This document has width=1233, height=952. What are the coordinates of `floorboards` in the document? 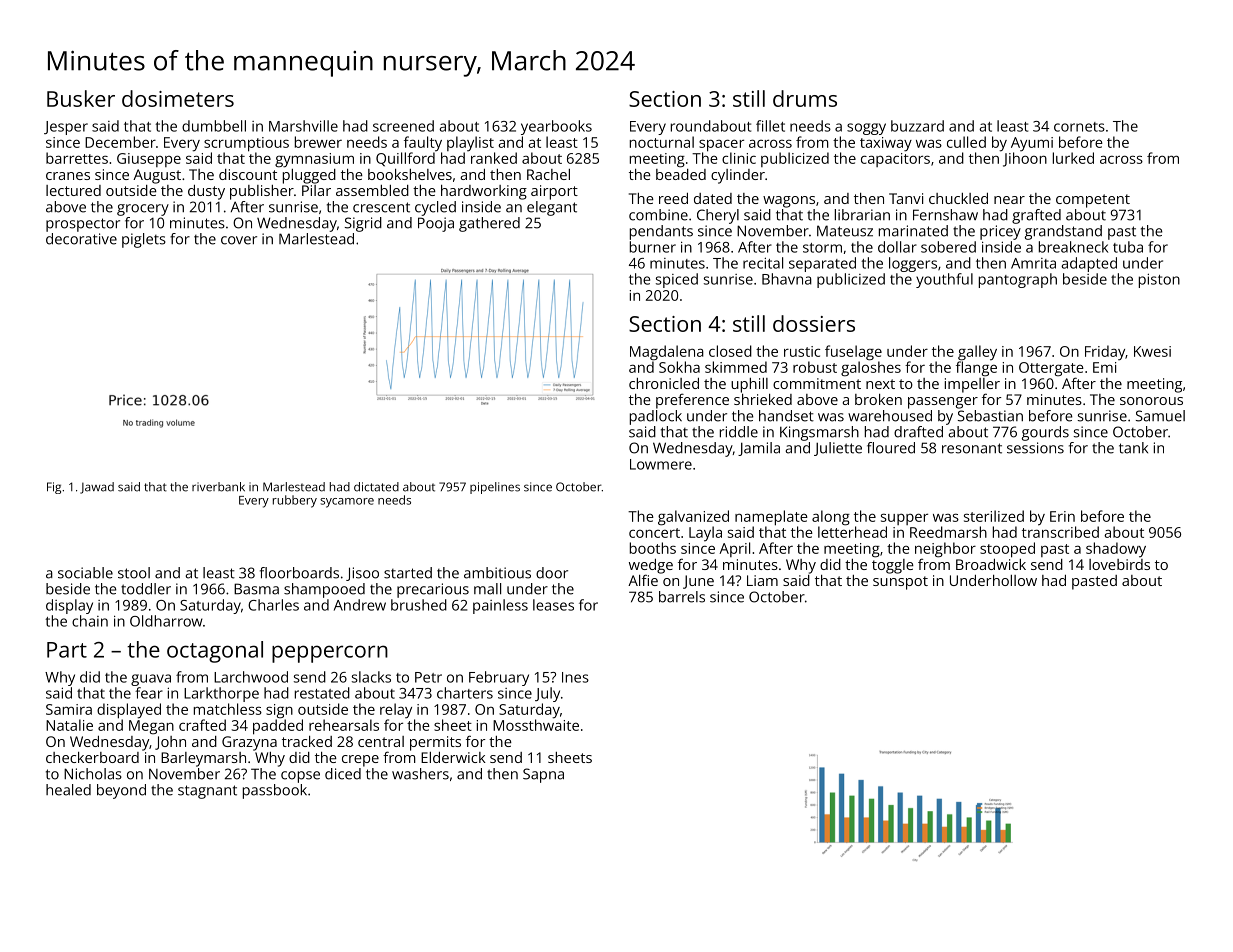 It's located at (299, 573).
